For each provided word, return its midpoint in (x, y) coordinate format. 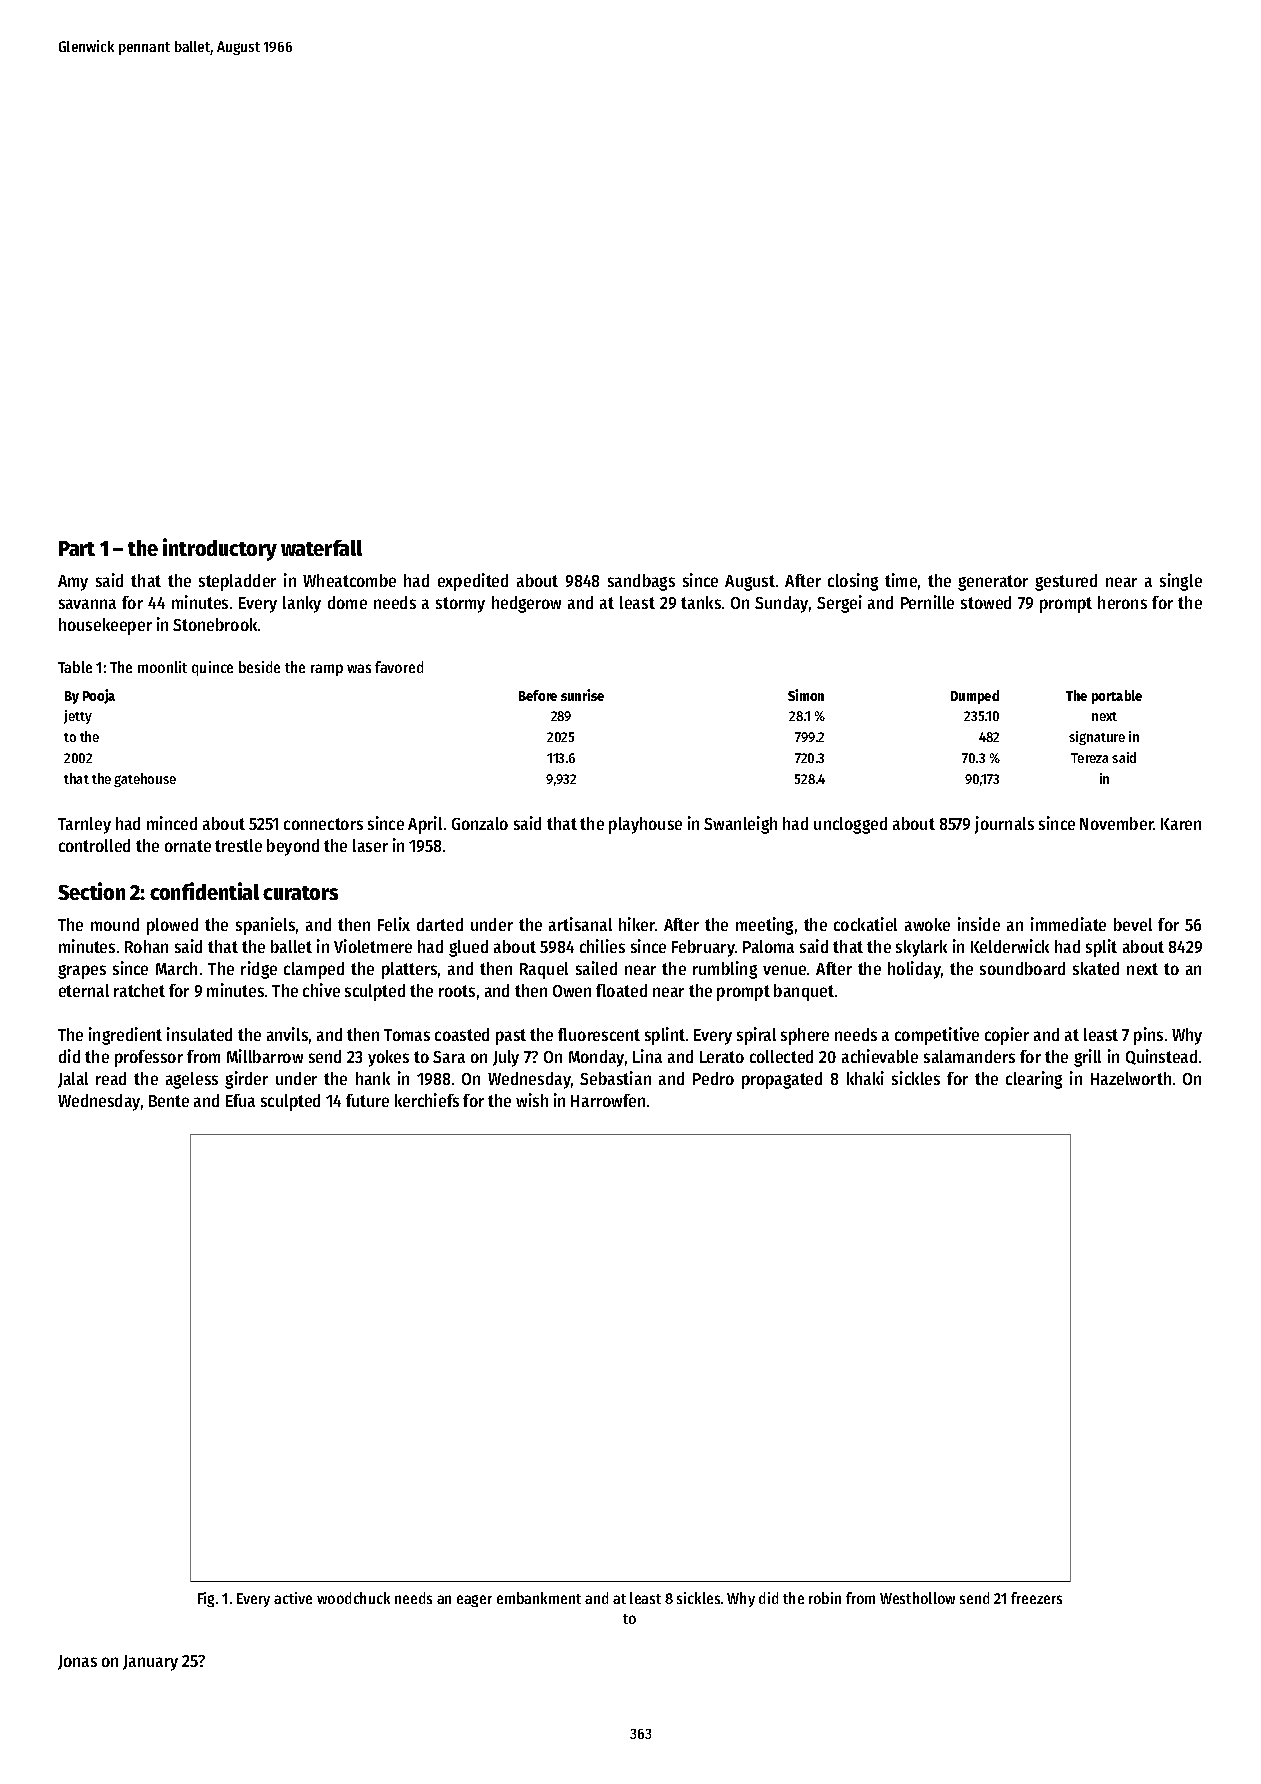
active (293, 1598)
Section (91, 891)
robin (825, 1598)
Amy (73, 583)
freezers (1036, 1598)
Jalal (73, 1080)
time (901, 580)
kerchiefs (427, 1100)
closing (853, 582)
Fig (206, 1599)
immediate (1068, 924)
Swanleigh (740, 825)
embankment (539, 1598)
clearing (1034, 1080)
